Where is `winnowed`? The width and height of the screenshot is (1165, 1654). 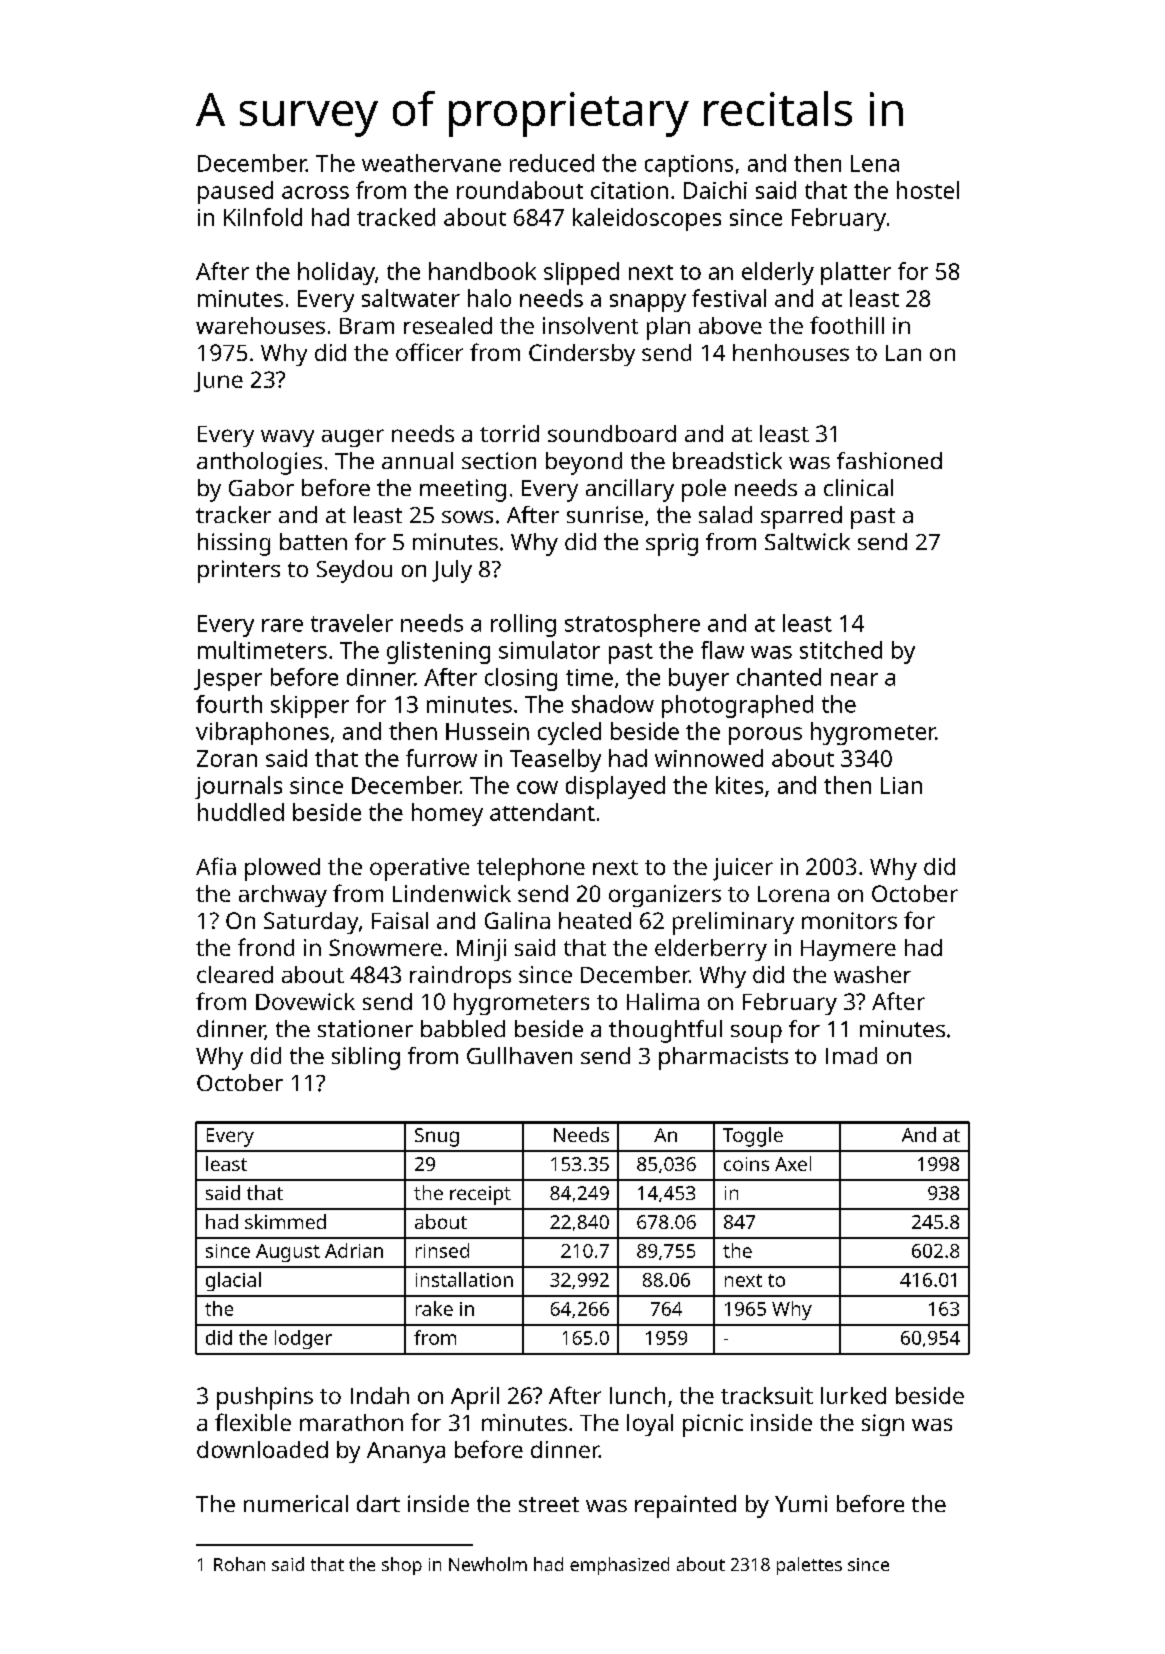
winnowed is located at coordinates (709, 758).
